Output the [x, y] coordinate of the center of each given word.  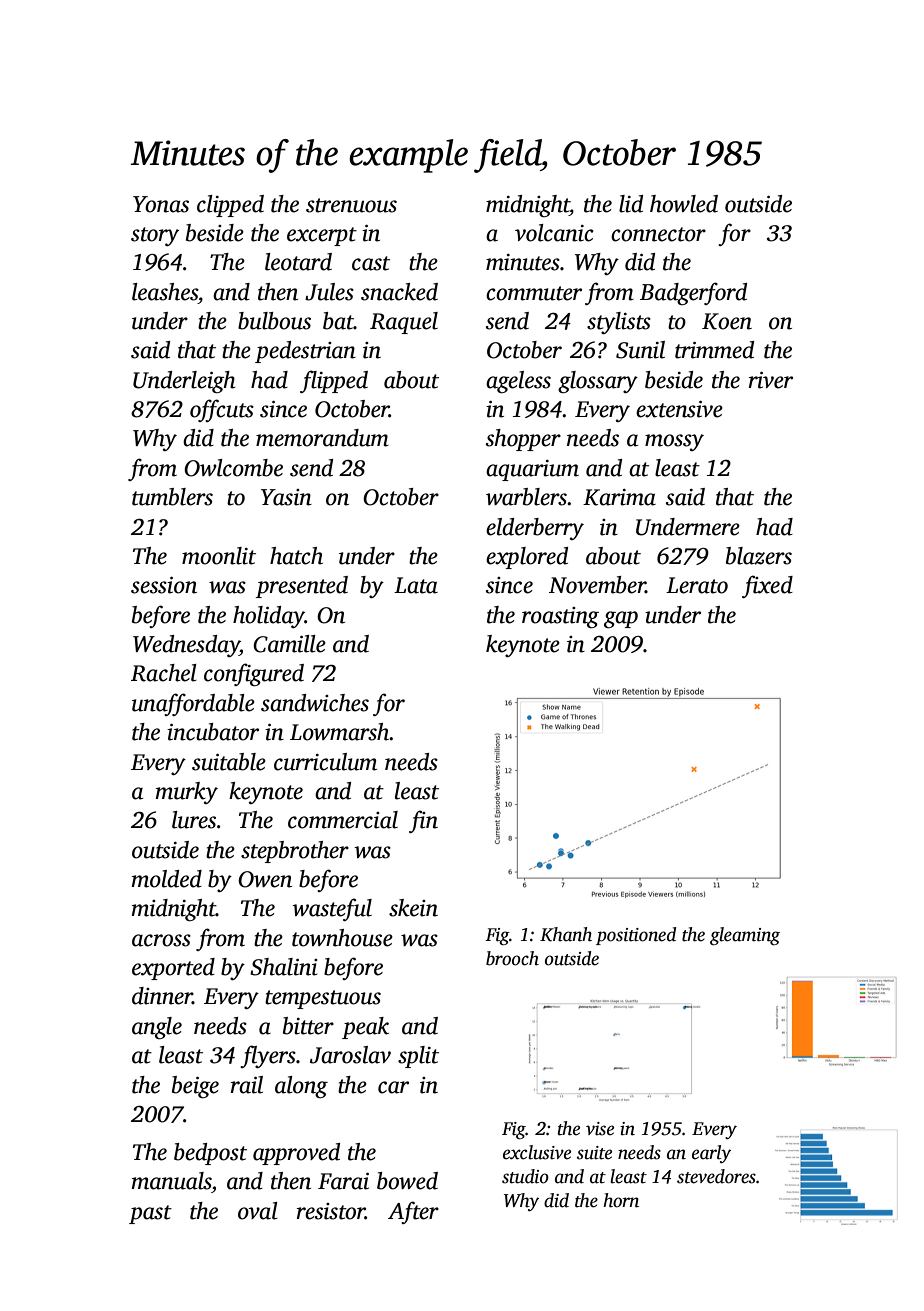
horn [621, 1200]
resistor [331, 1211]
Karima [619, 497]
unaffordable [193, 704]
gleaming [745, 936]
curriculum [325, 762]
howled [684, 204]
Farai [343, 1181]
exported [173, 969]
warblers [526, 497]
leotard [298, 262]
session [164, 585]
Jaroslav [350, 1055]
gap [621, 619]
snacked [399, 292]
